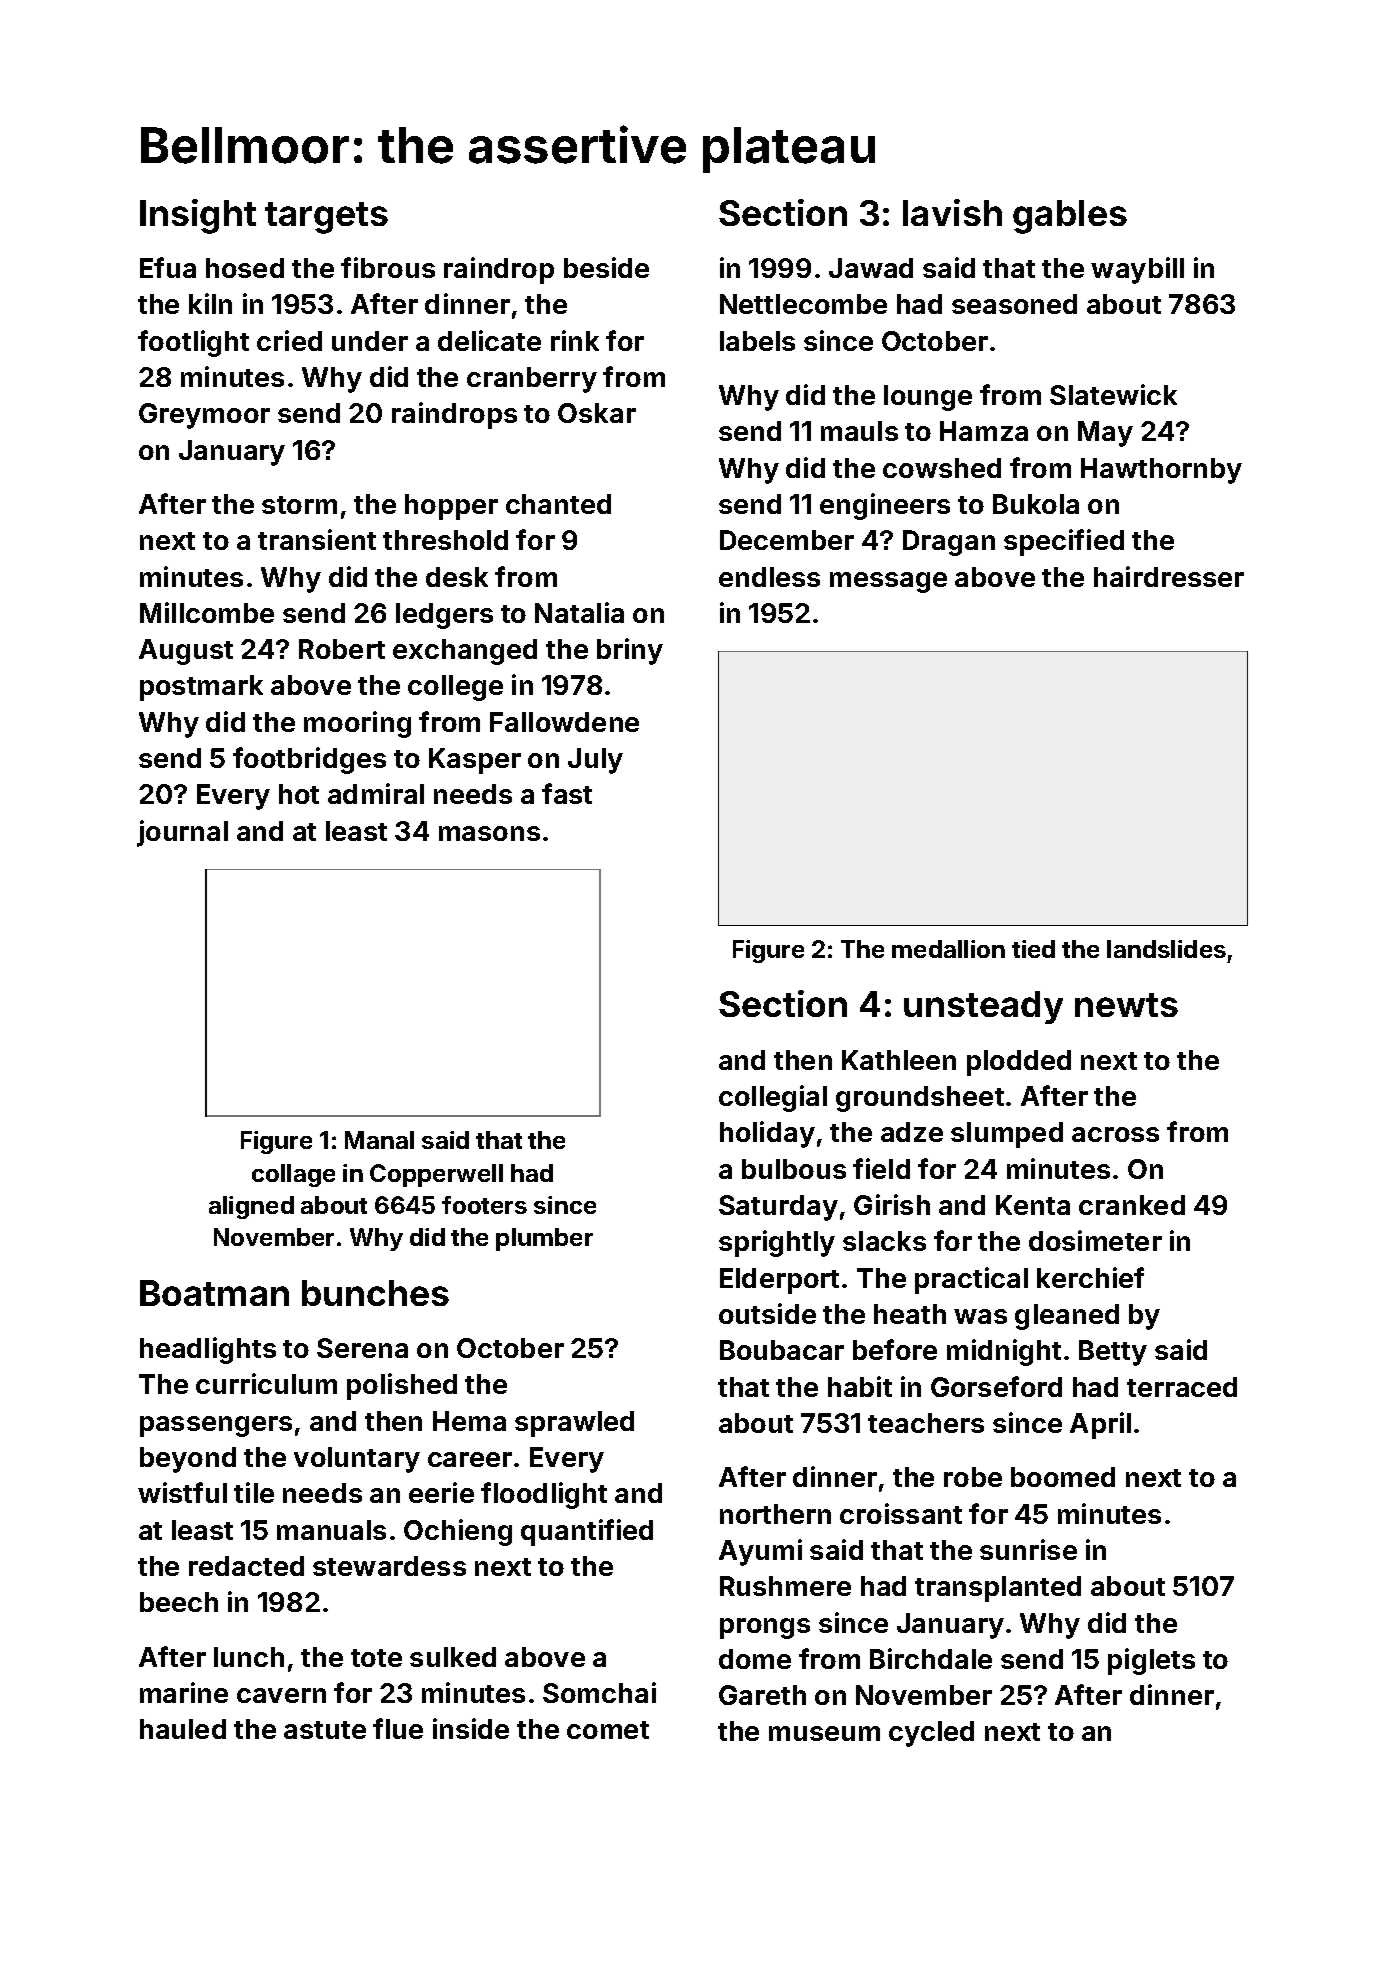  I want to click on hairdresser, so click(1169, 576).
